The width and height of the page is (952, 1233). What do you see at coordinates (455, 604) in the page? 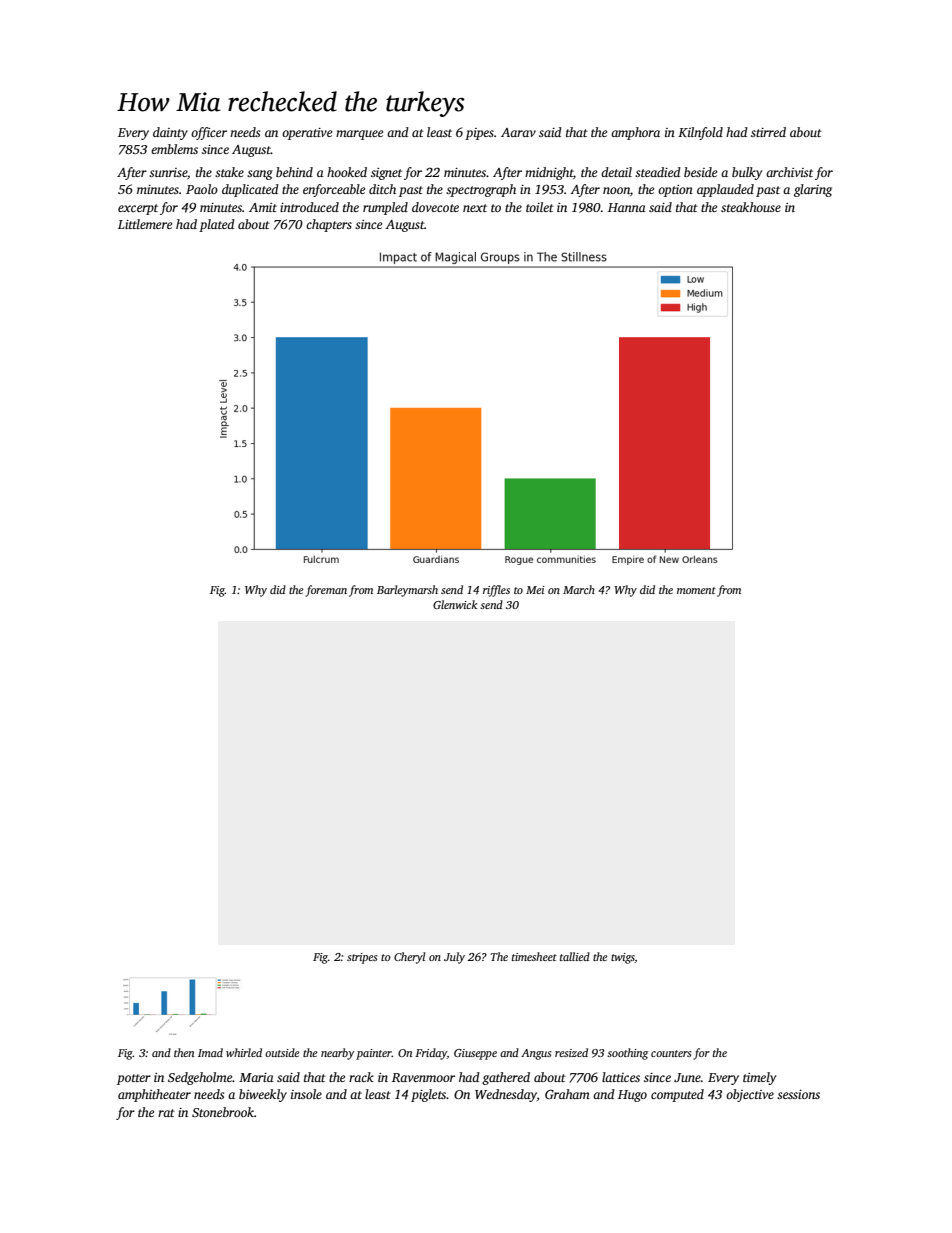
I see `Glenwick` at bounding box center [455, 604].
